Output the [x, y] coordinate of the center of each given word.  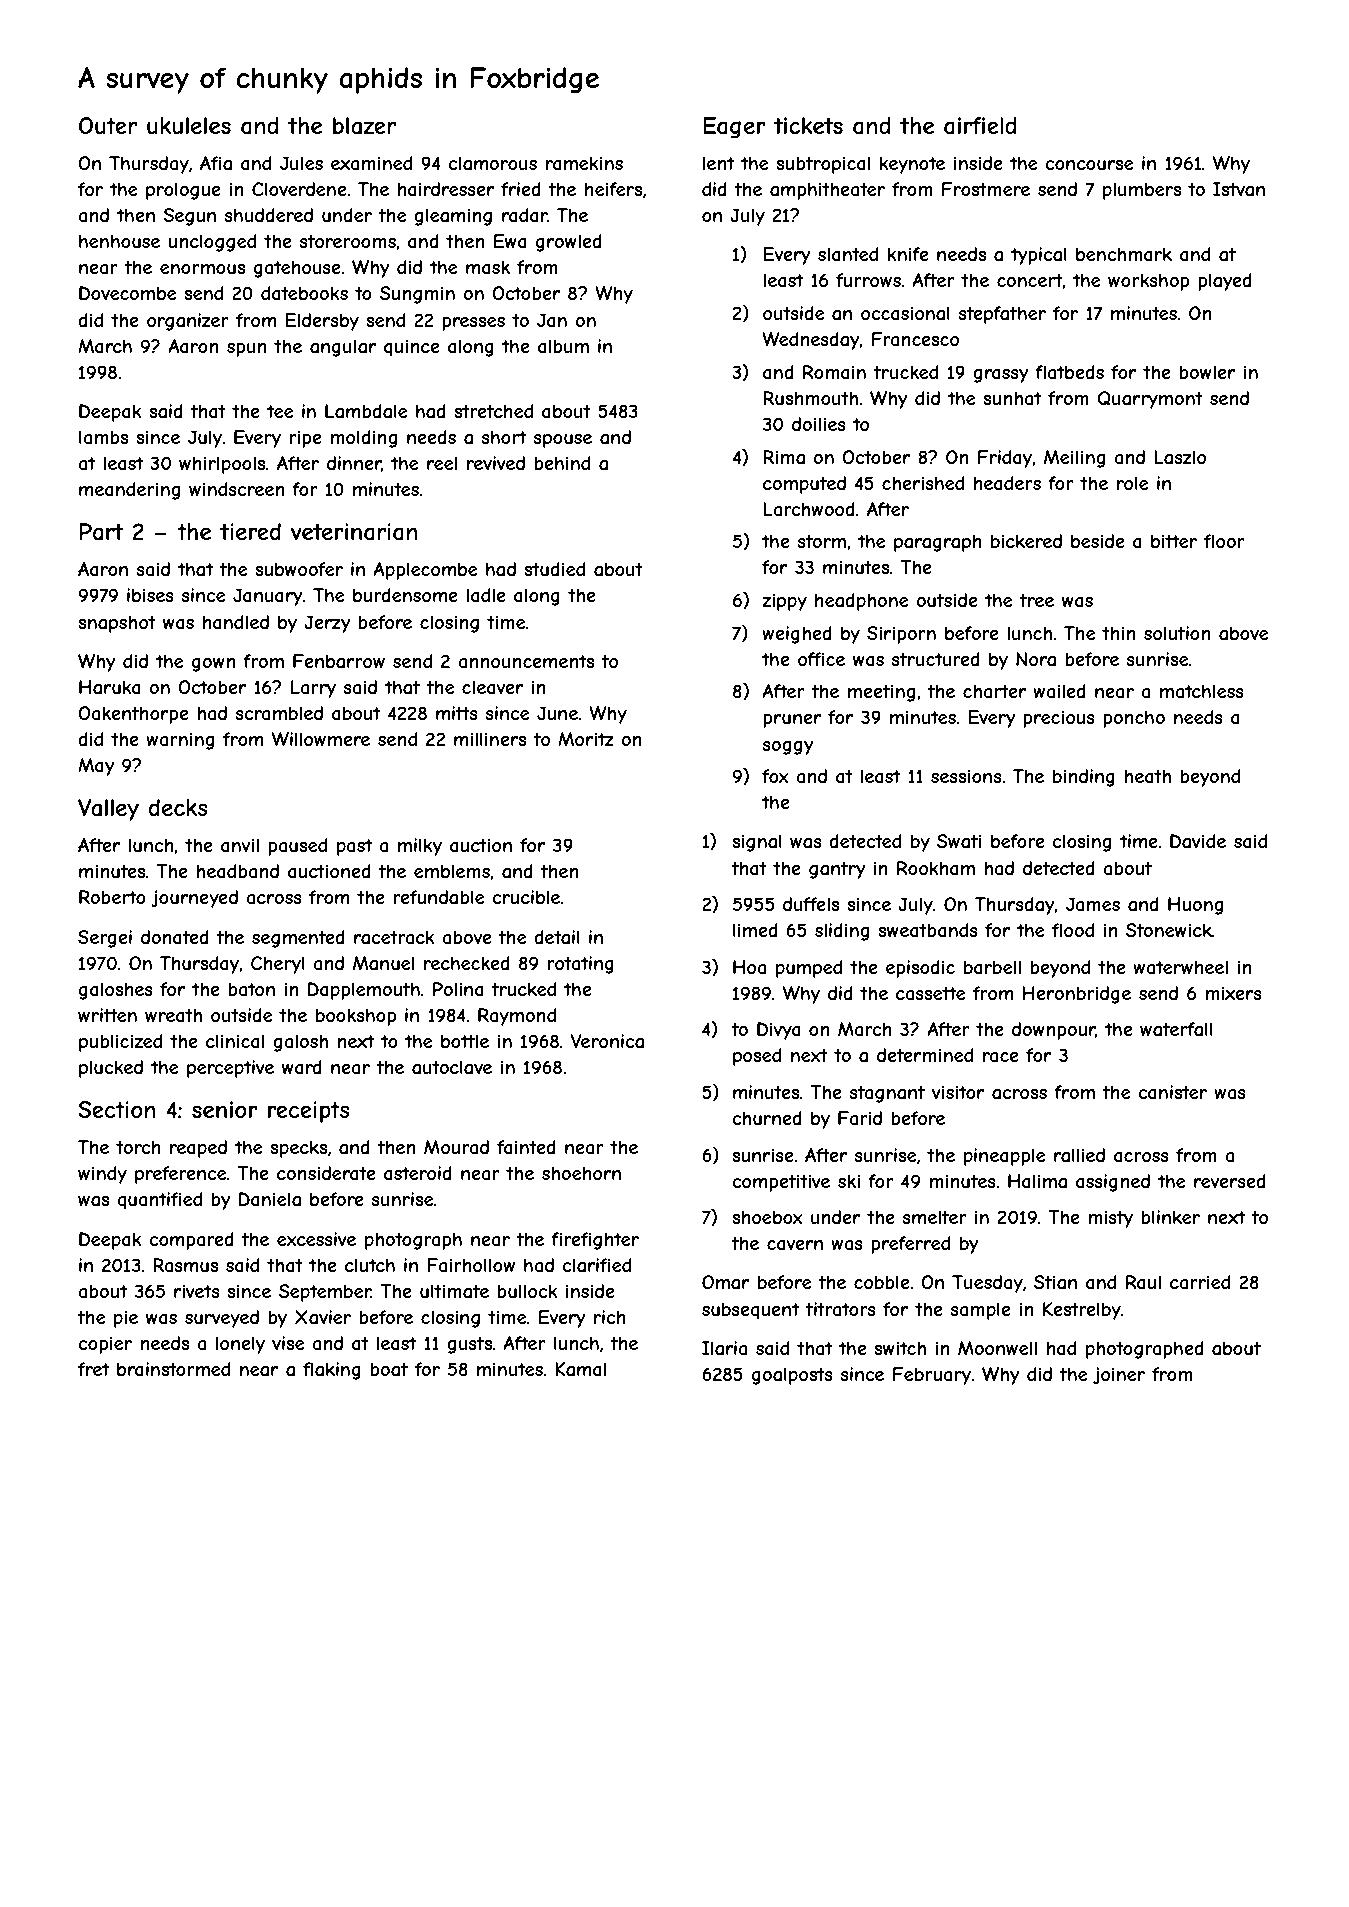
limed [755, 930]
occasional [905, 313]
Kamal [581, 1369]
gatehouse [297, 269]
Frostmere [986, 189]
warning [180, 741]
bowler [1207, 372]
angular [343, 348]
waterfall [1176, 1029]
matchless [1202, 691]
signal [757, 843]
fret [93, 1369]
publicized [120, 1043]
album [563, 346]
